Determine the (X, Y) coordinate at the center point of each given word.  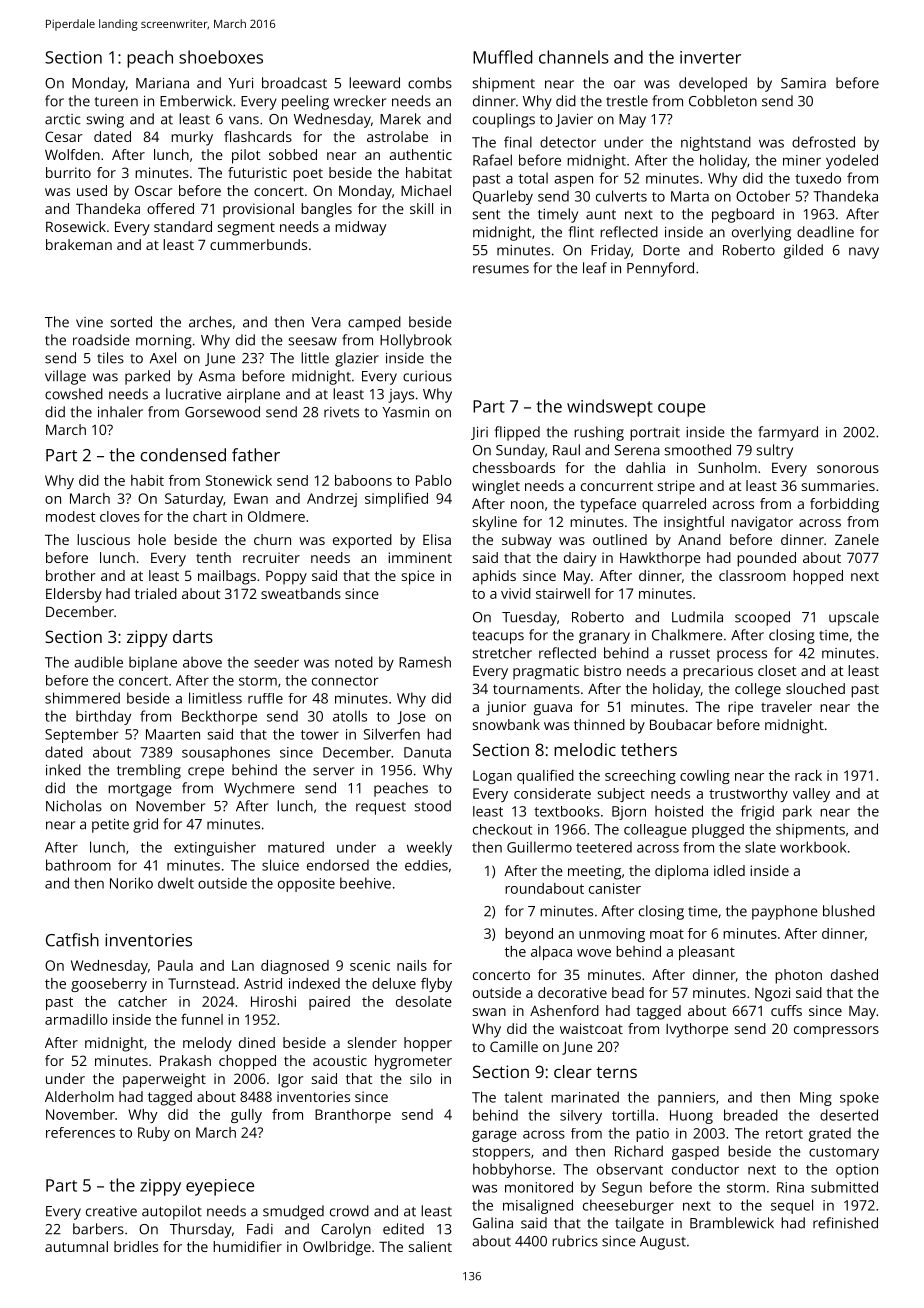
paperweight (164, 1080)
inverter (710, 57)
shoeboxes (221, 57)
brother (71, 575)
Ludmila (697, 617)
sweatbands (301, 593)
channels (574, 57)
